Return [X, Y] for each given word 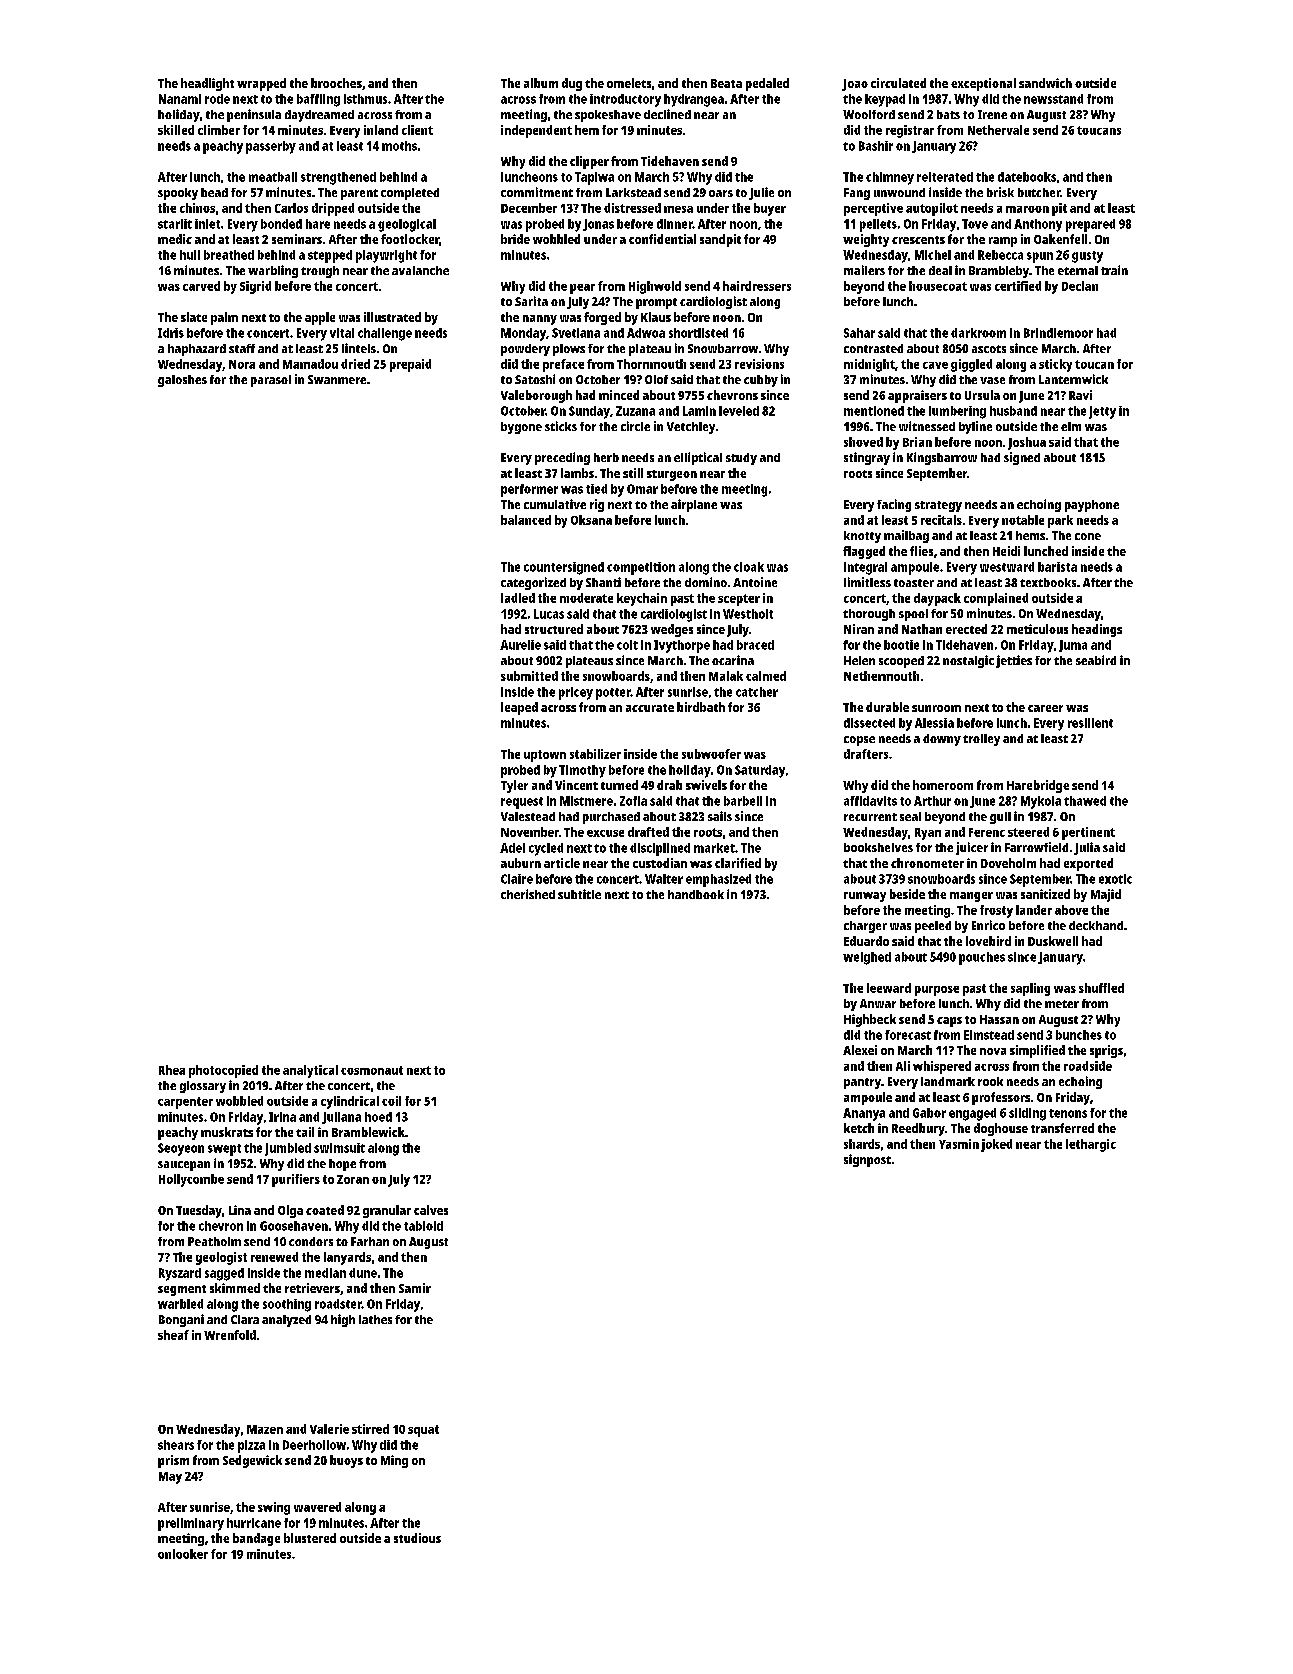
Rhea [172, 1070]
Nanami [180, 99]
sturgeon [672, 475]
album [541, 83]
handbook [696, 894]
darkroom [978, 333]
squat [423, 1431]
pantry [862, 1083]
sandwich [1045, 83]
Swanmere [337, 379]
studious [417, 1538]
